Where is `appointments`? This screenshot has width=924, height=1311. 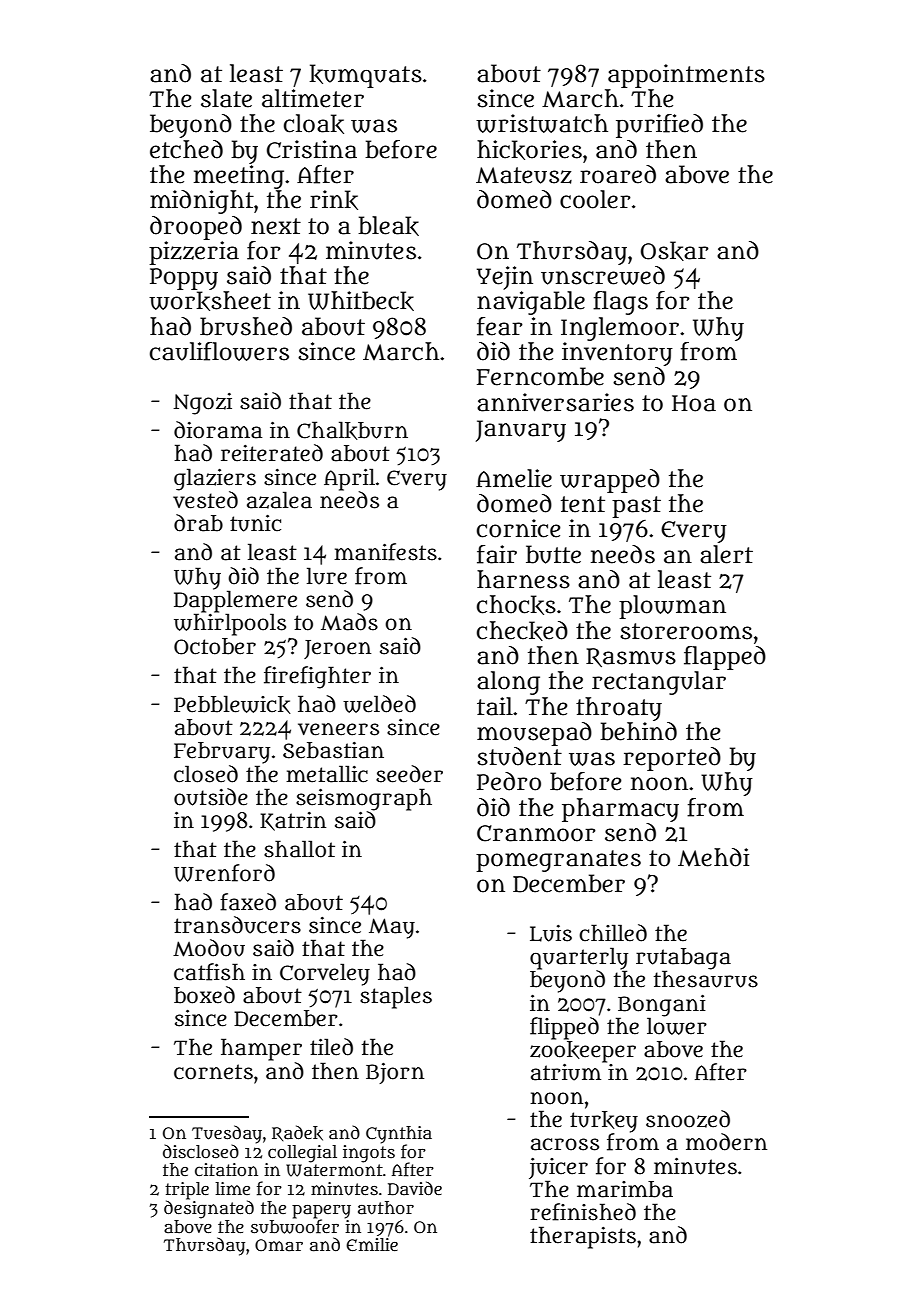
appointments is located at coordinates (686, 76).
